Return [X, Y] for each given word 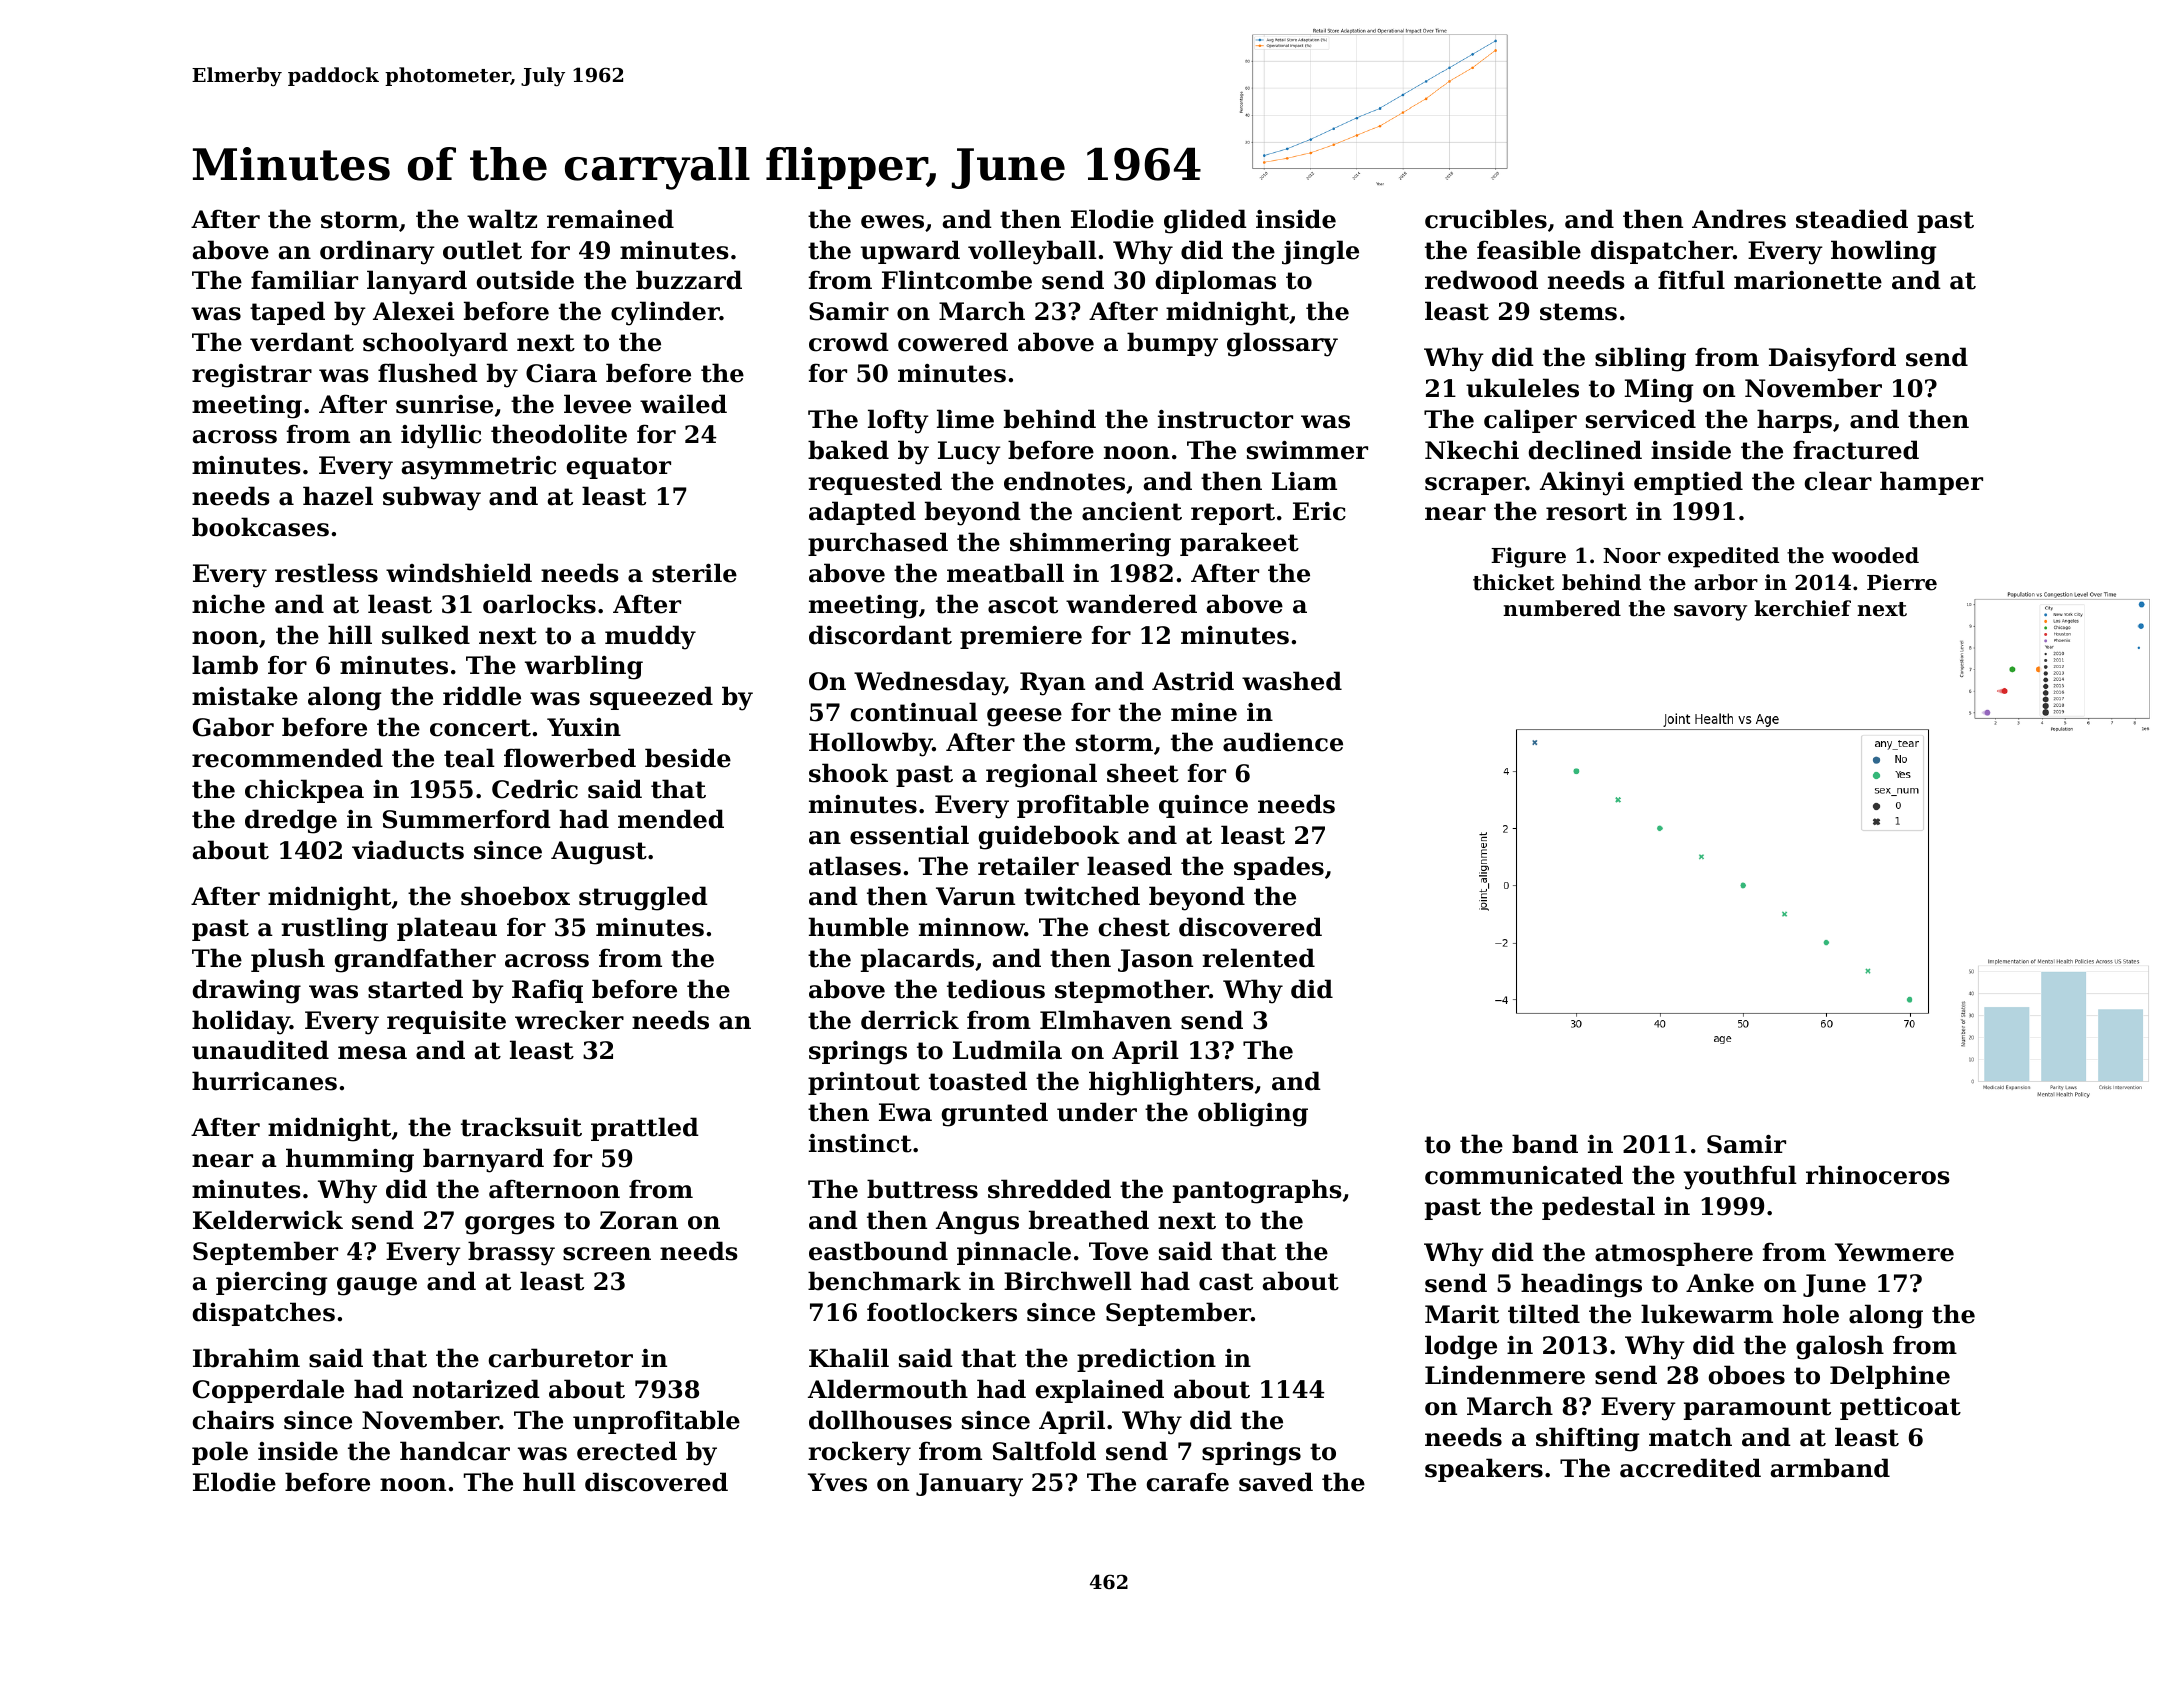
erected [627, 1451]
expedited [1723, 557]
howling [1883, 252]
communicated [1524, 1175]
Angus [977, 1223]
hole [1810, 1314]
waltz [502, 219]
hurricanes [264, 1081]
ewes [892, 222]
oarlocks [539, 604]
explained [1100, 1391]
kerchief [1802, 608]
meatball [1005, 573]
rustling [334, 929]
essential [909, 835]
